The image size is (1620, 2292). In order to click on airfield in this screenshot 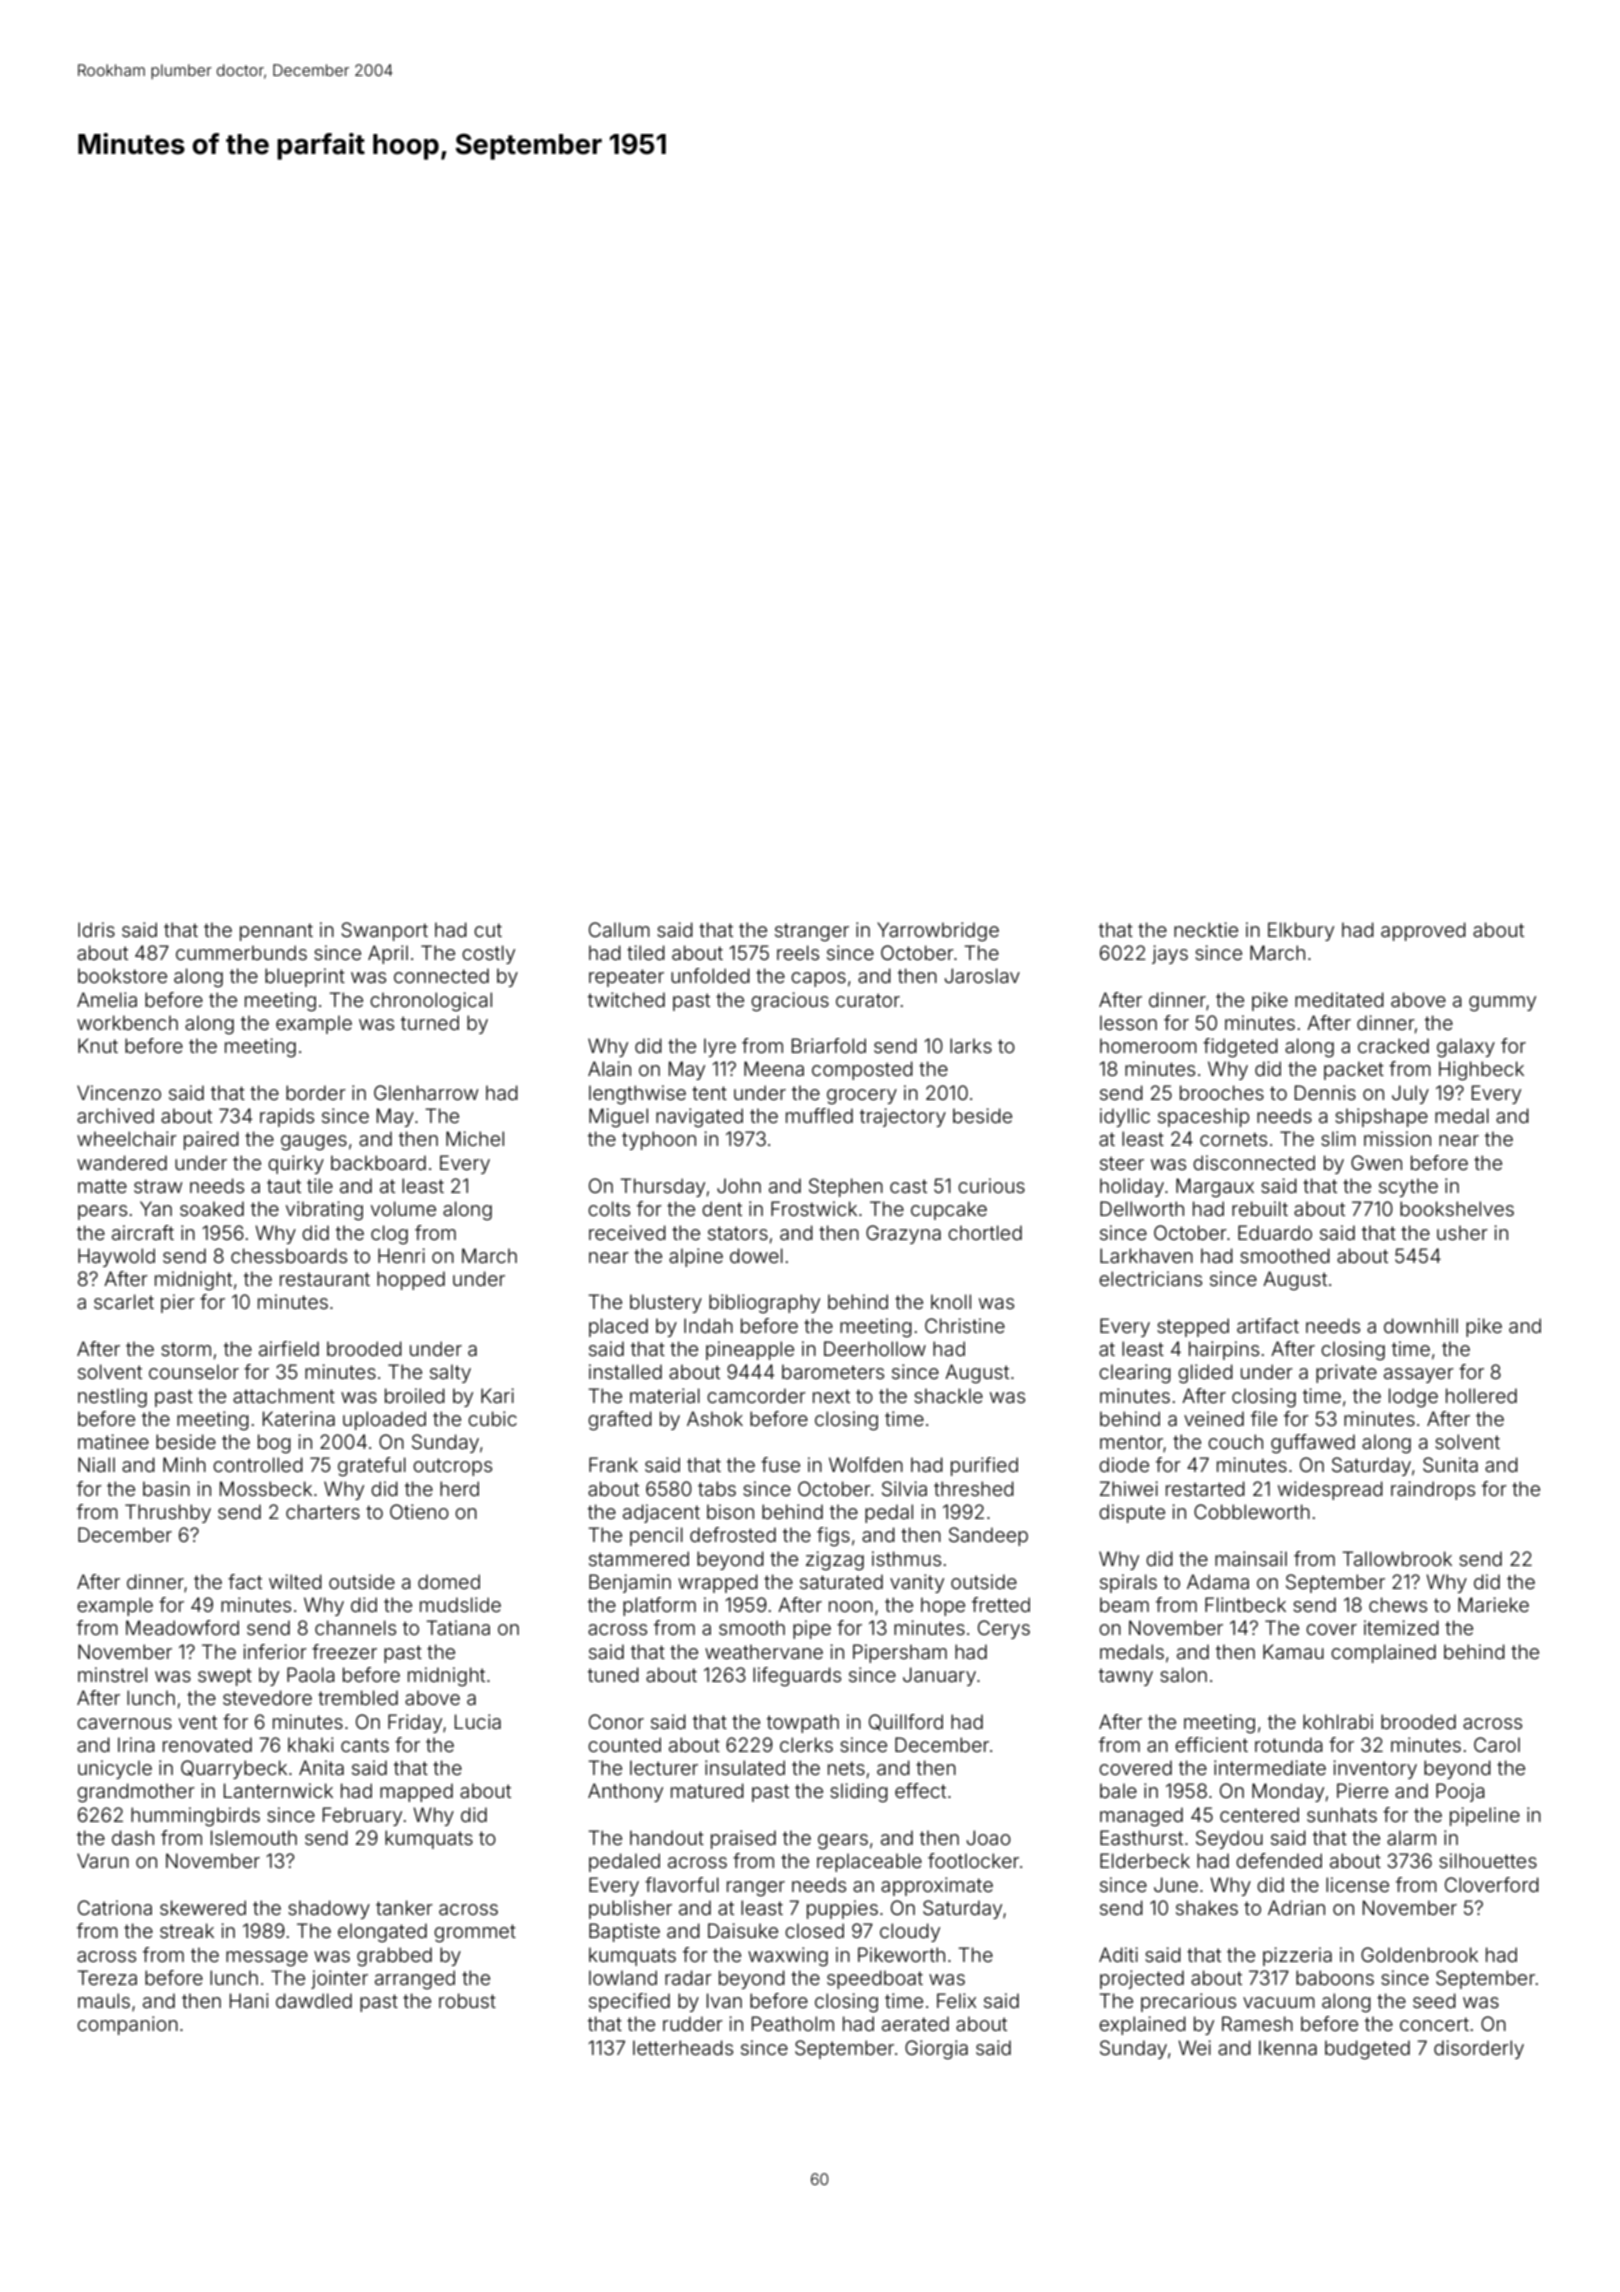, I will do `click(289, 1348)`.
